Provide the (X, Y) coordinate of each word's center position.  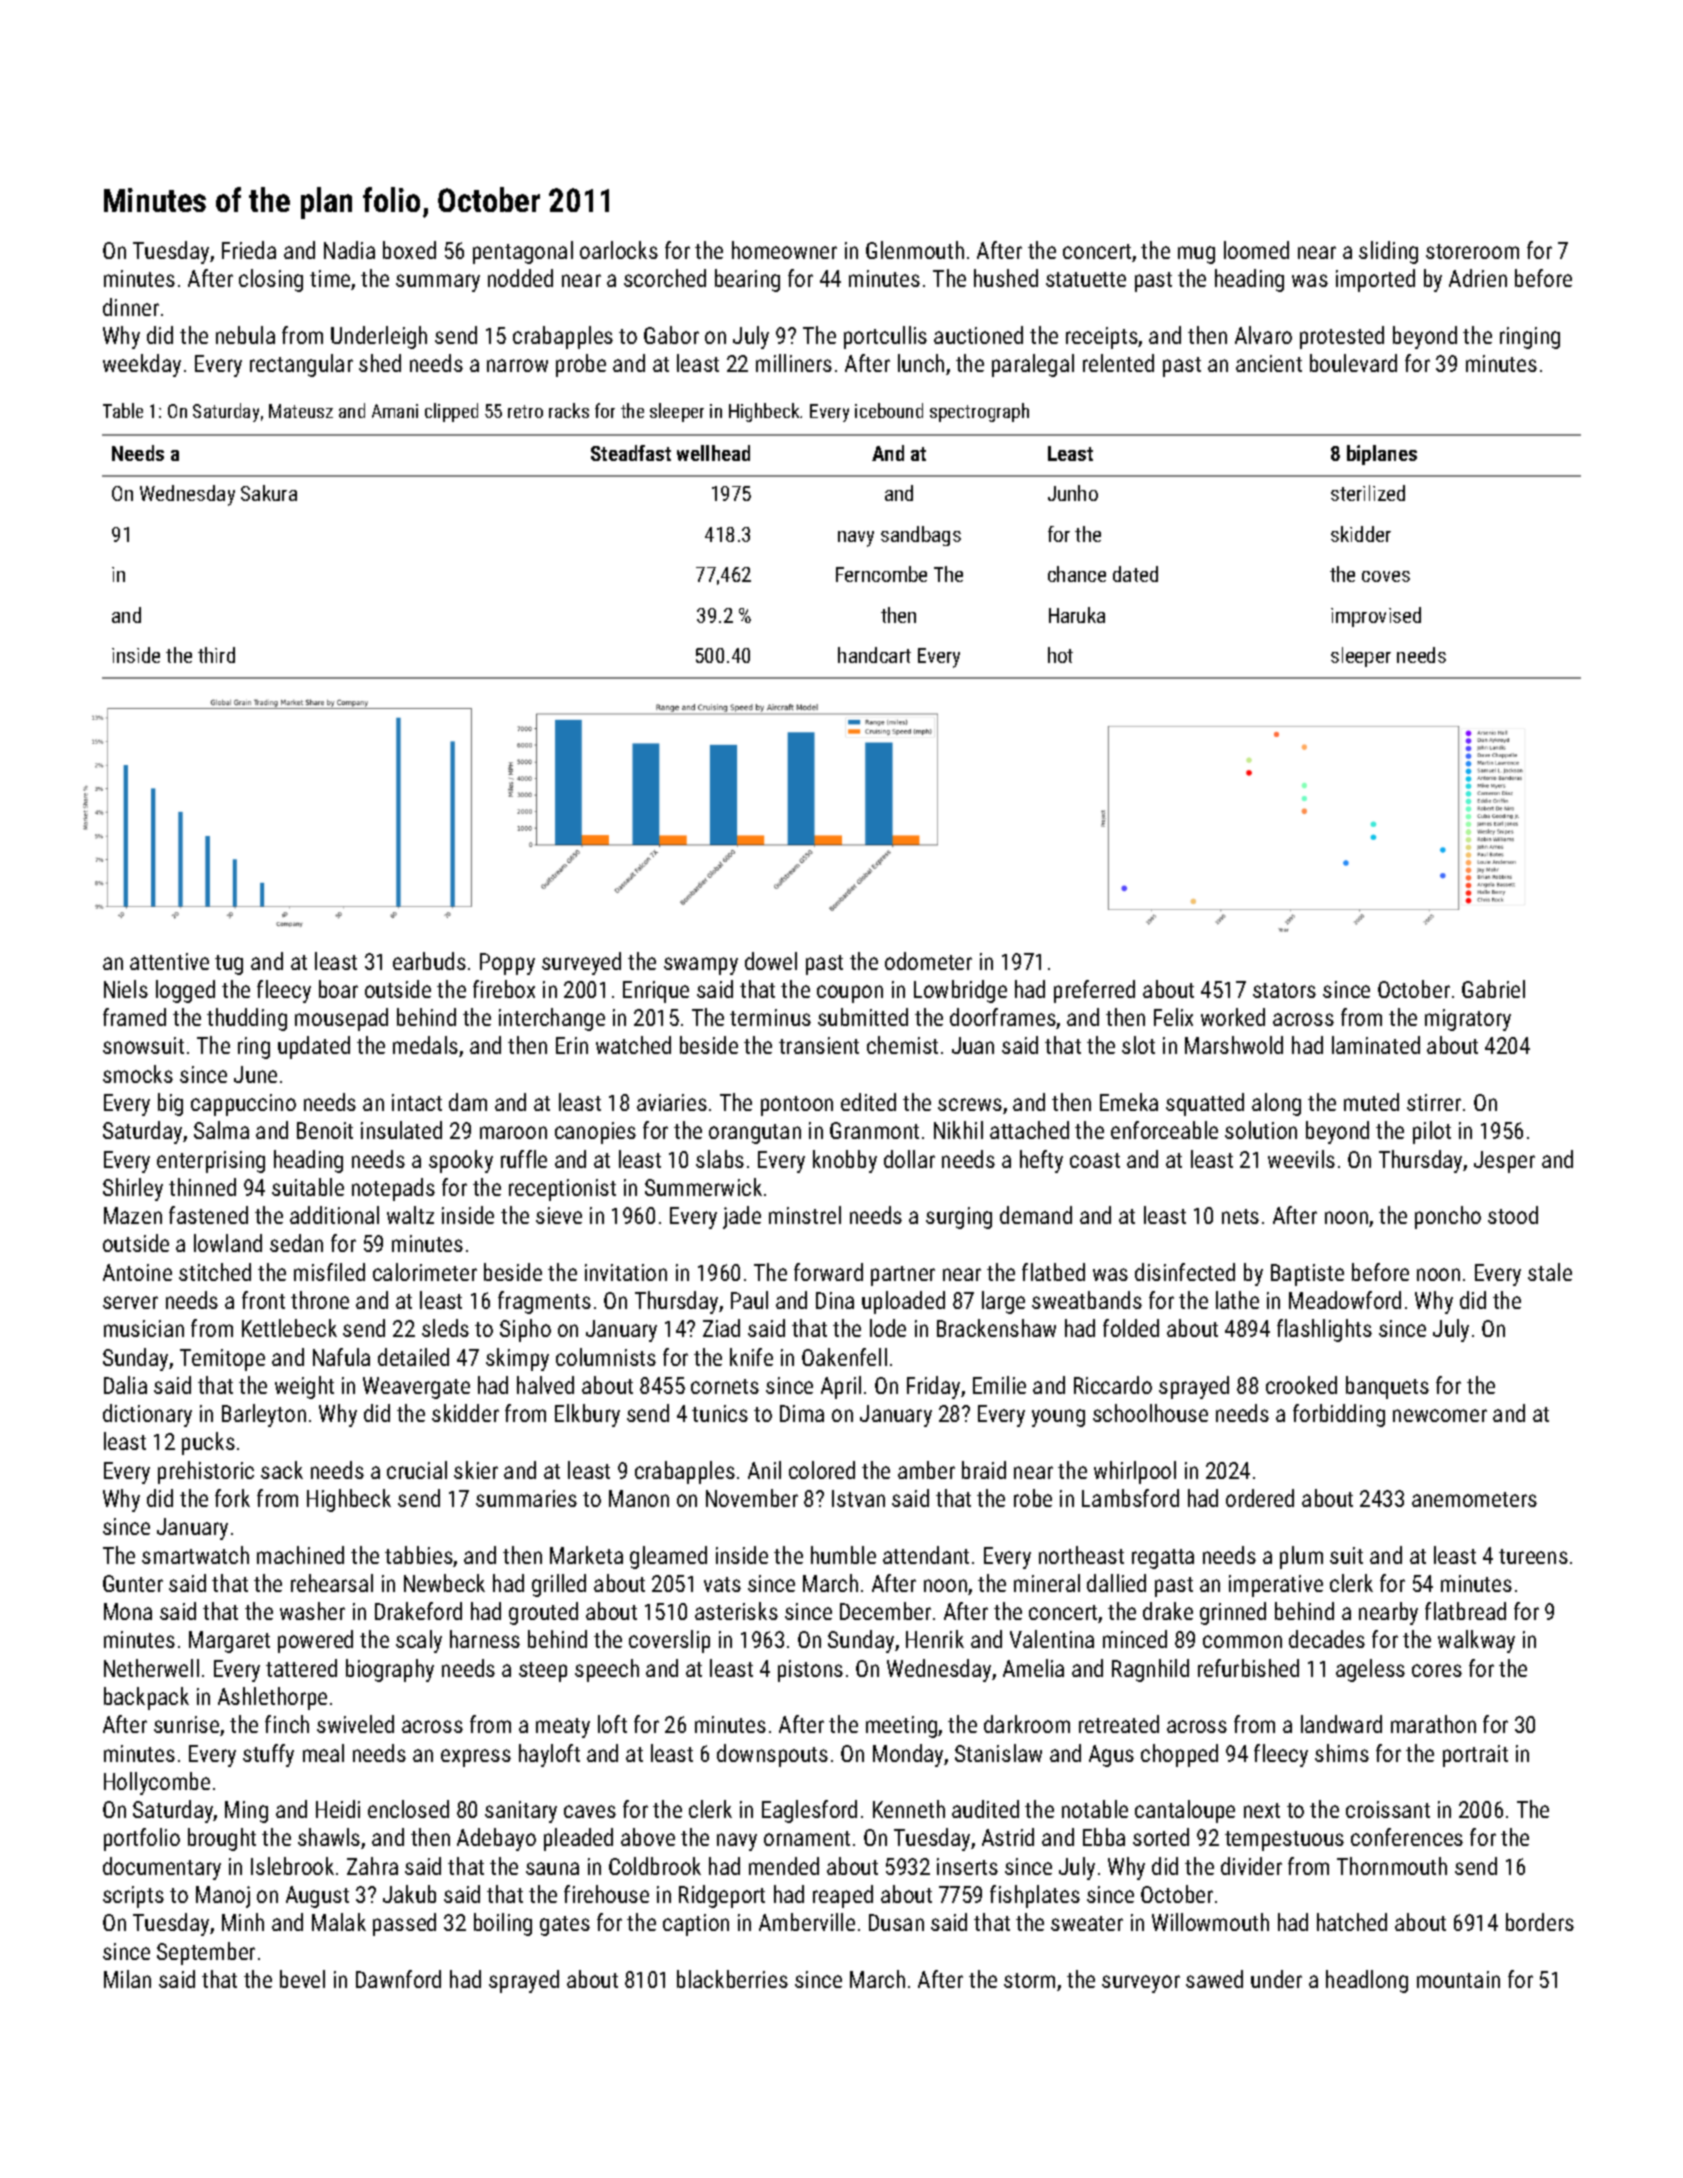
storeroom (1472, 251)
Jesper (1504, 1162)
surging (959, 1218)
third (216, 655)
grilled (559, 1585)
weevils (1301, 1159)
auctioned (978, 335)
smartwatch (195, 1555)
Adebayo (496, 1839)
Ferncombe (881, 574)
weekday (142, 365)
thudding (247, 1019)
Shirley (133, 1189)
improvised (1376, 617)
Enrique (656, 992)
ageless (1370, 1670)
